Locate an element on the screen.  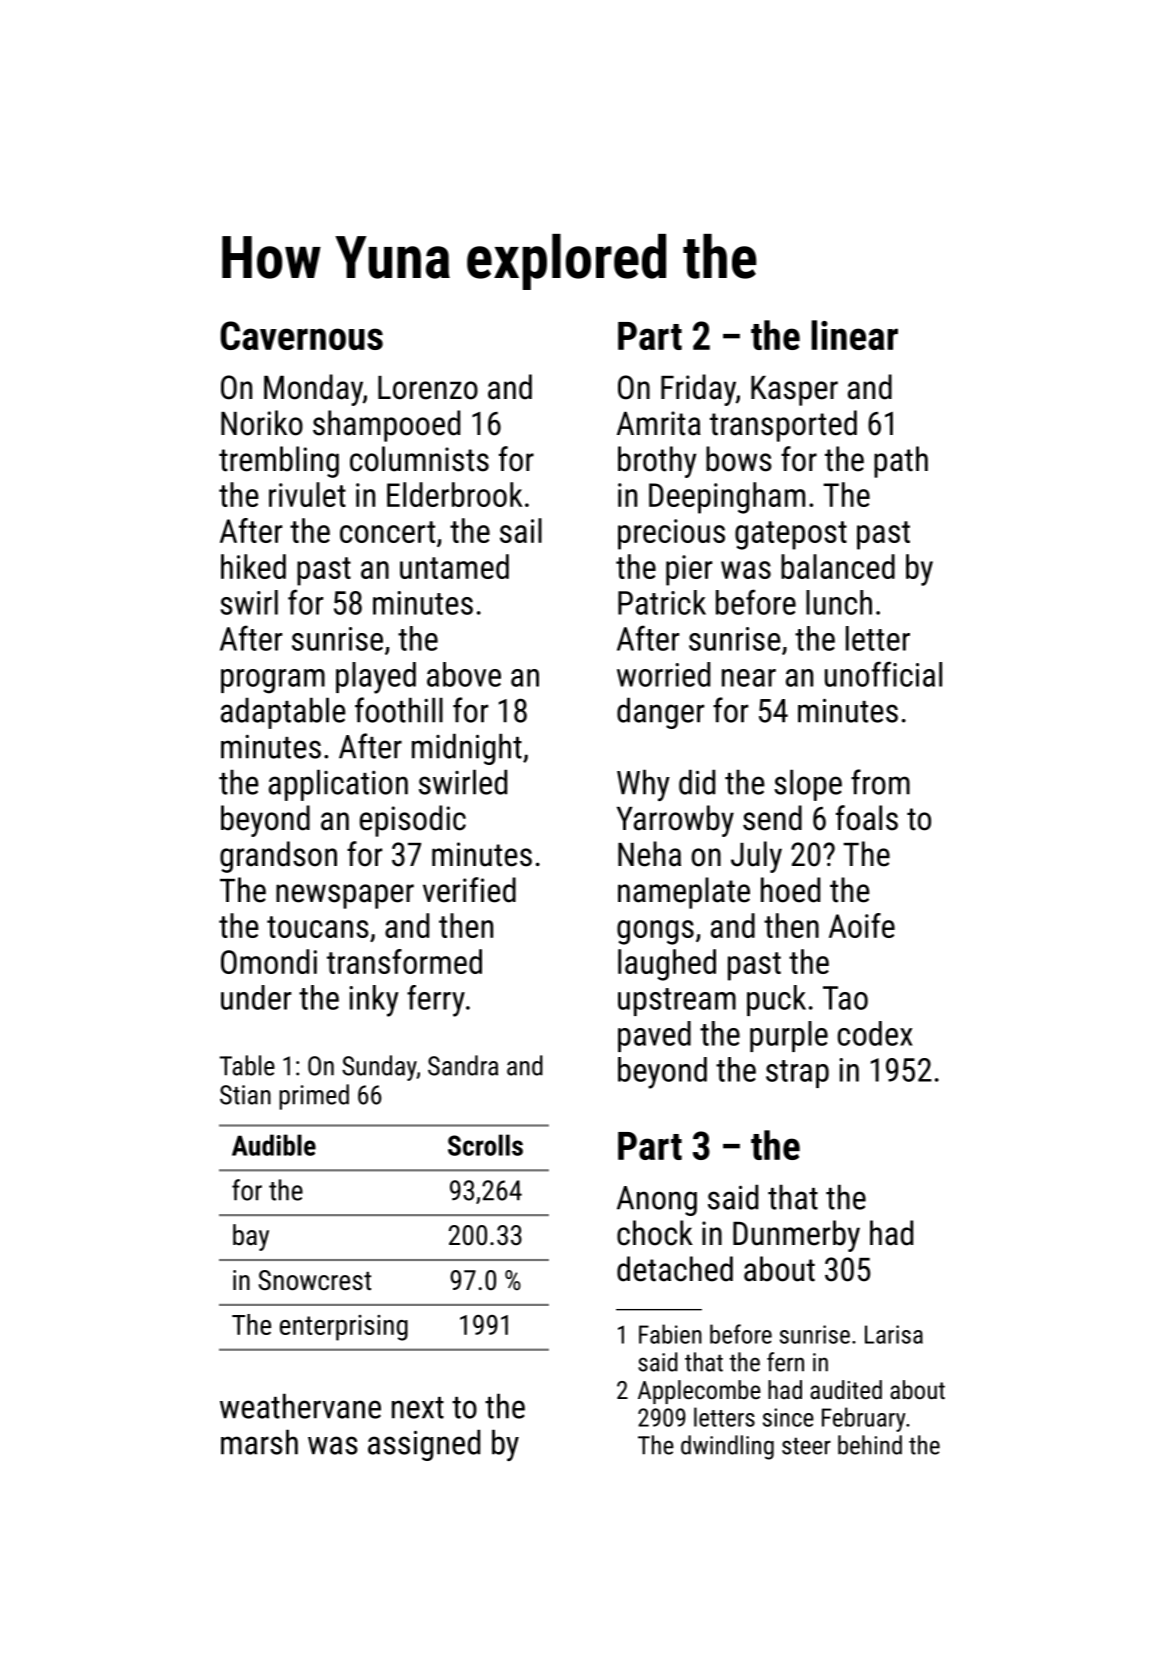
concert is located at coordinates (387, 532).
